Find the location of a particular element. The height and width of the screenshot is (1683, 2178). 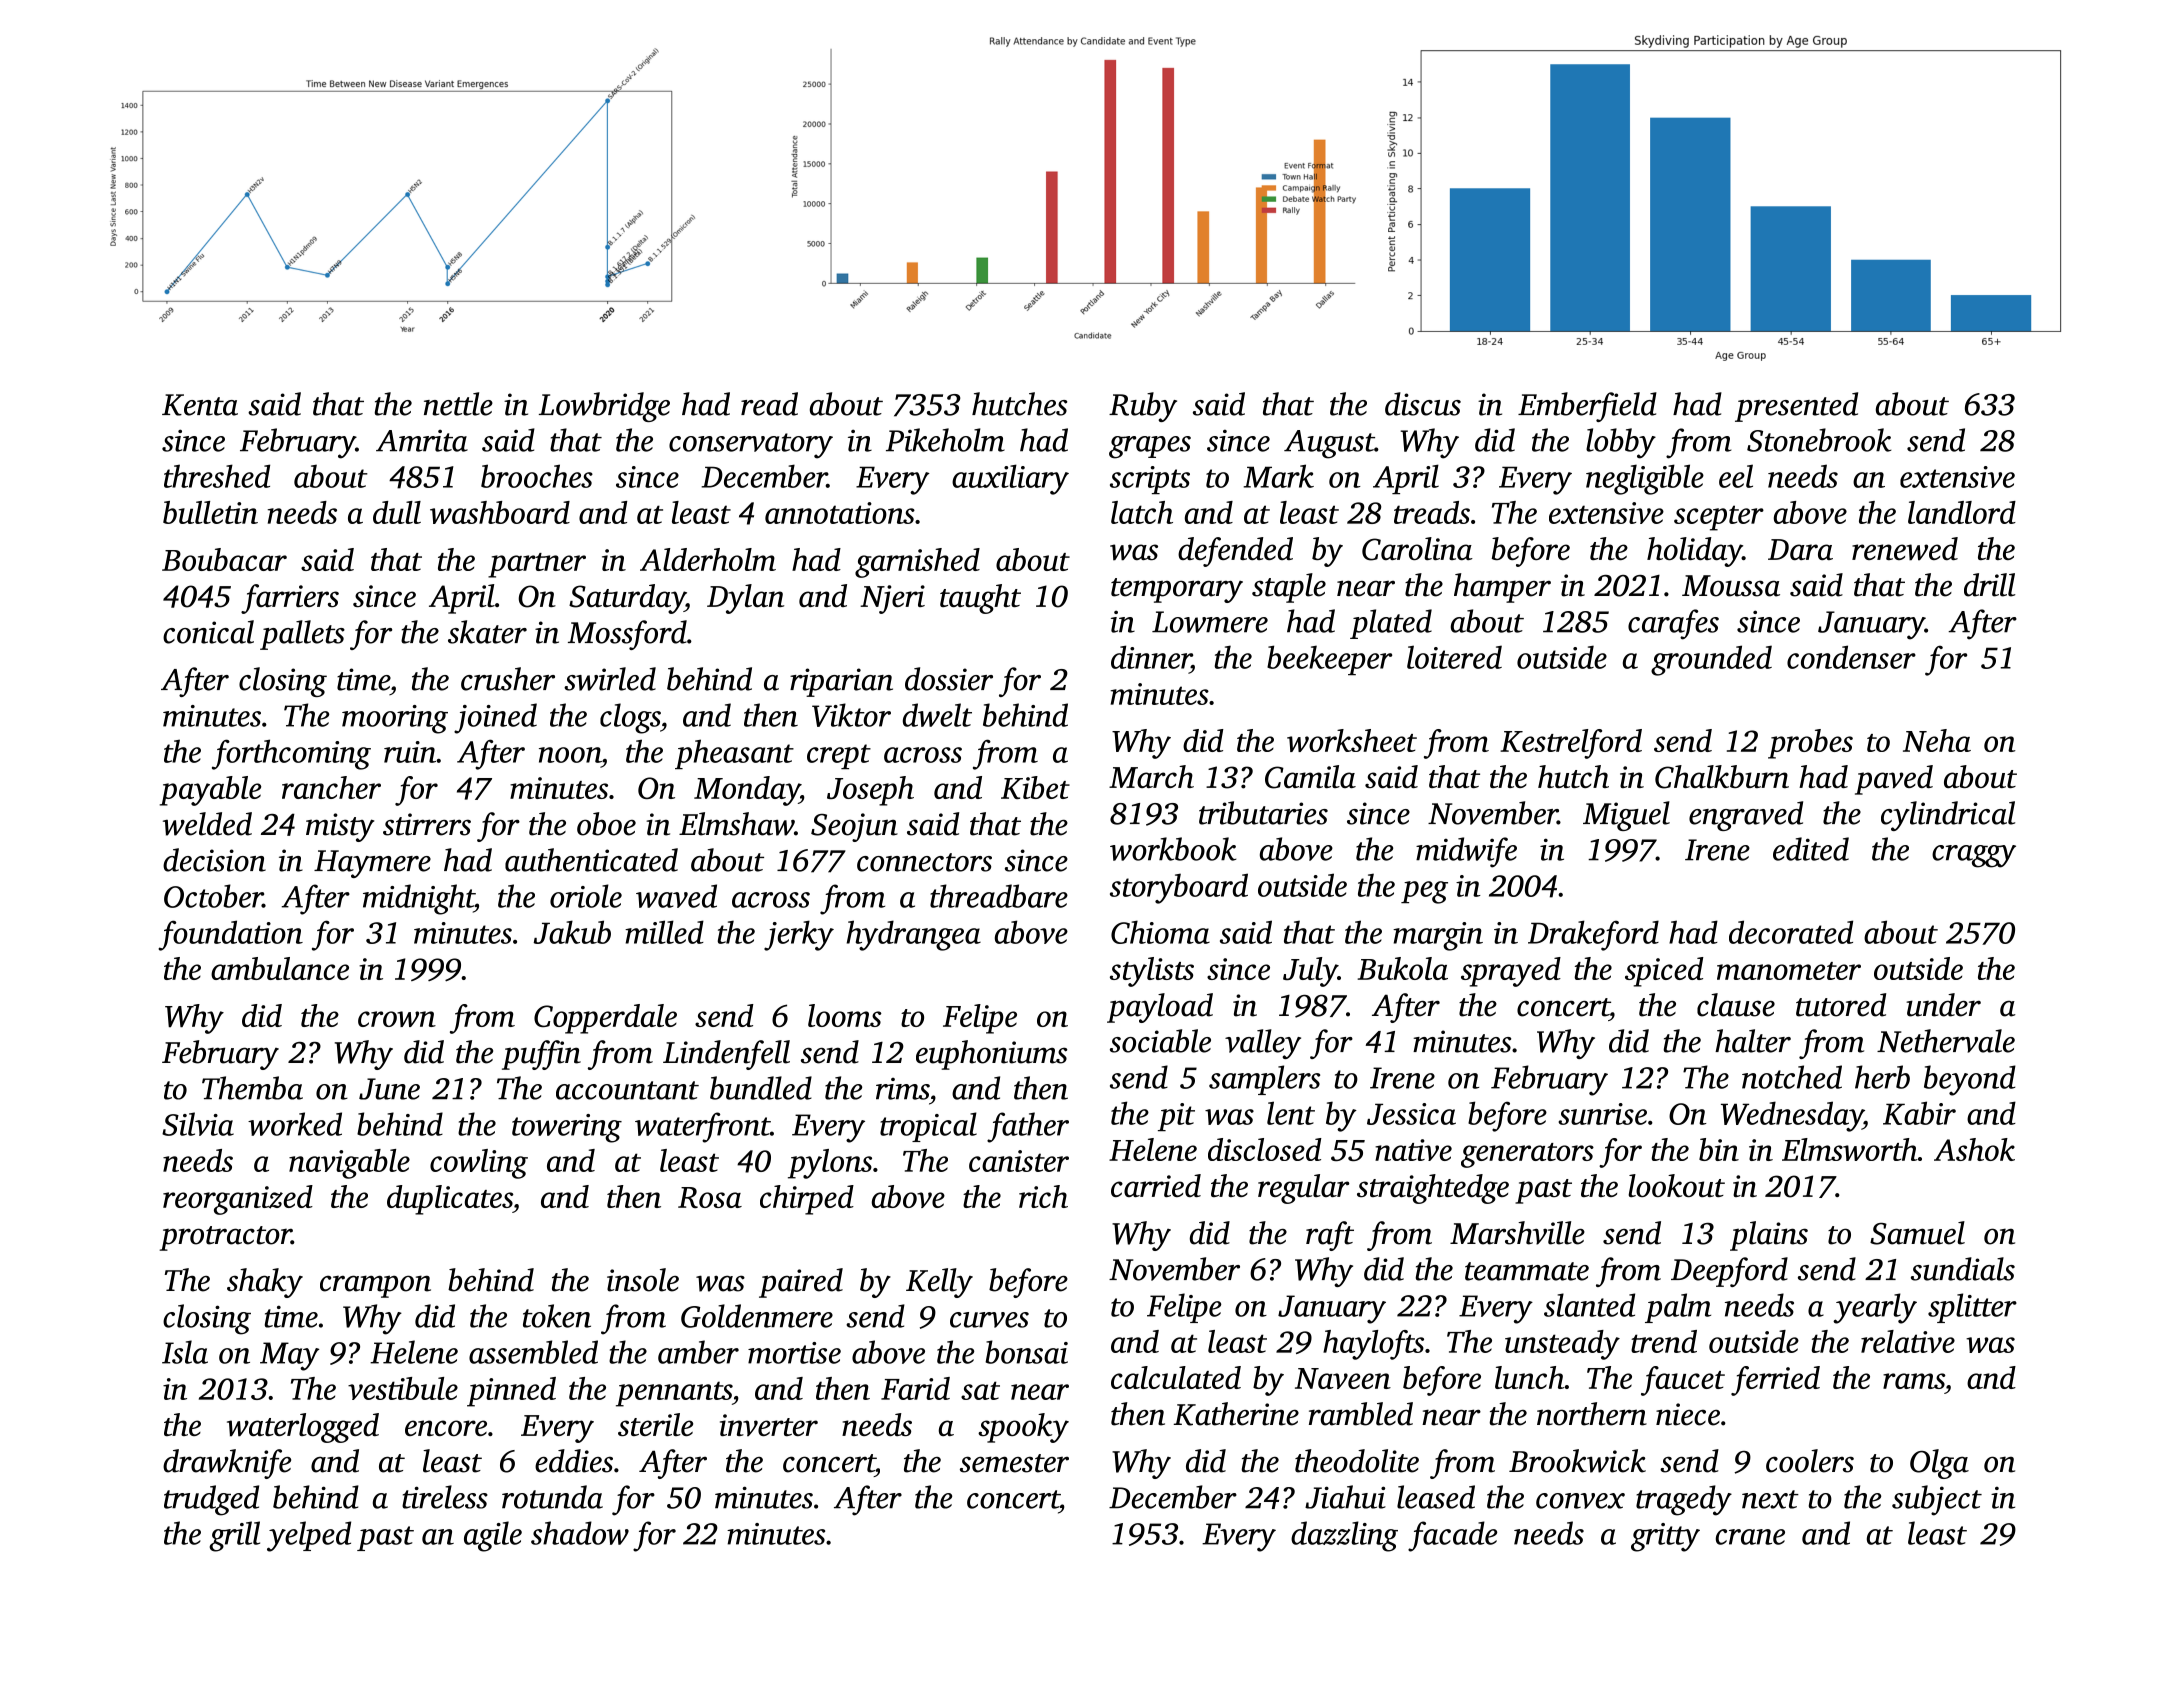

yelped is located at coordinates (309, 1536).
